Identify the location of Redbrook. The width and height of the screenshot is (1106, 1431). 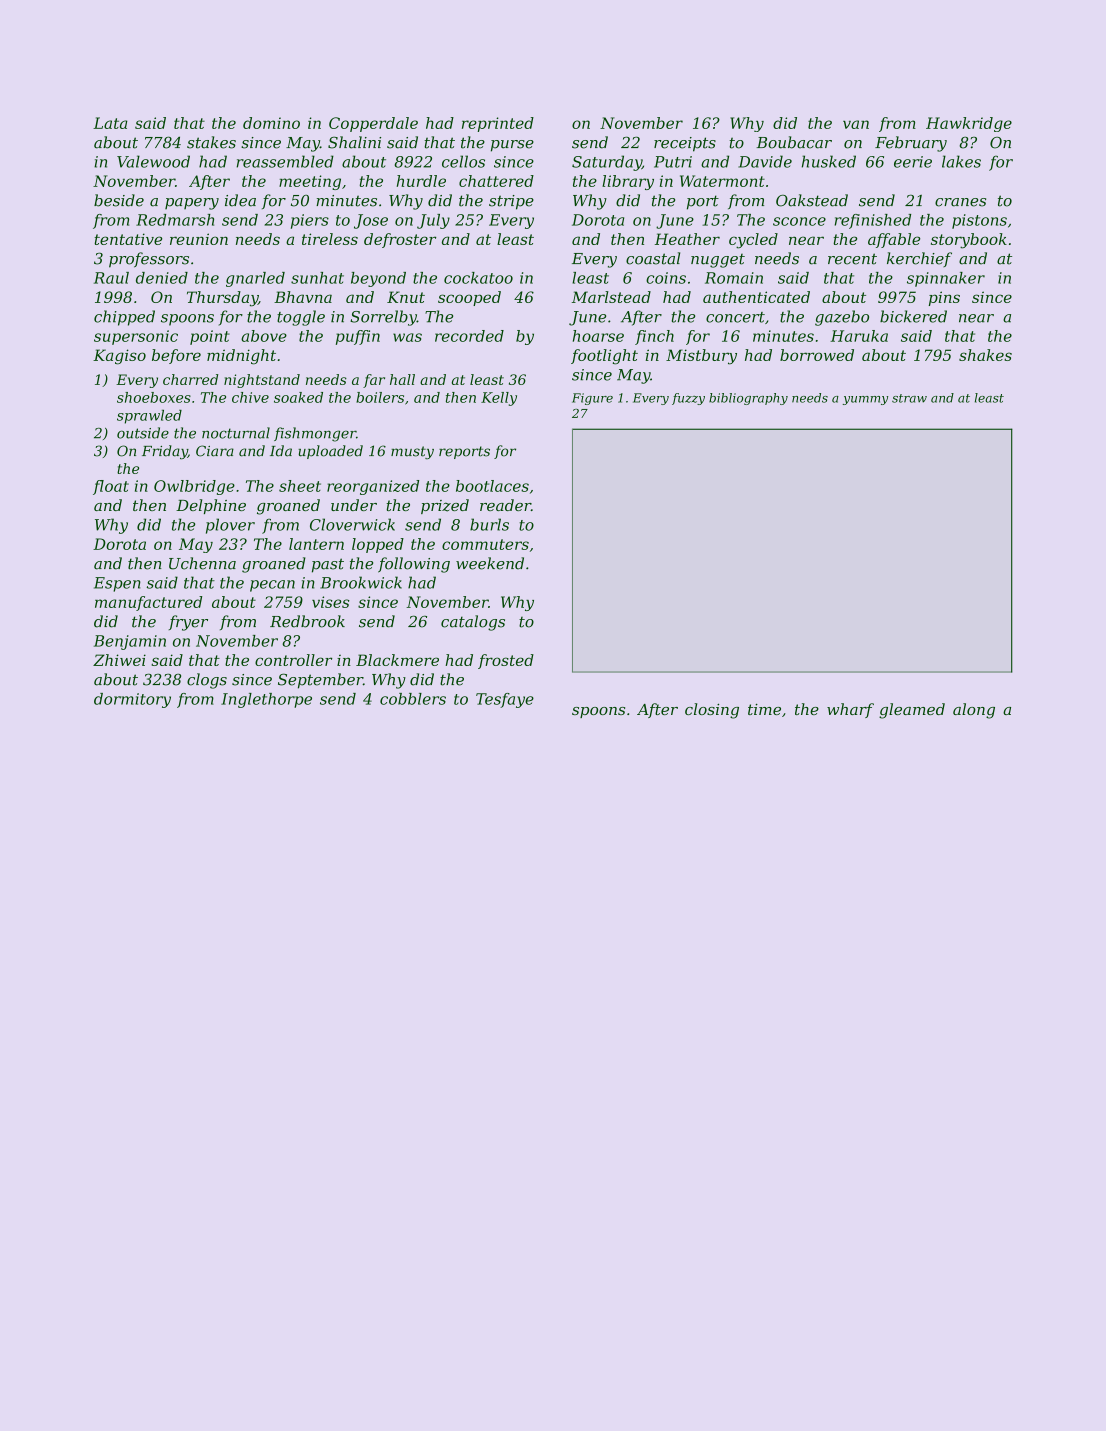
(307, 621).
